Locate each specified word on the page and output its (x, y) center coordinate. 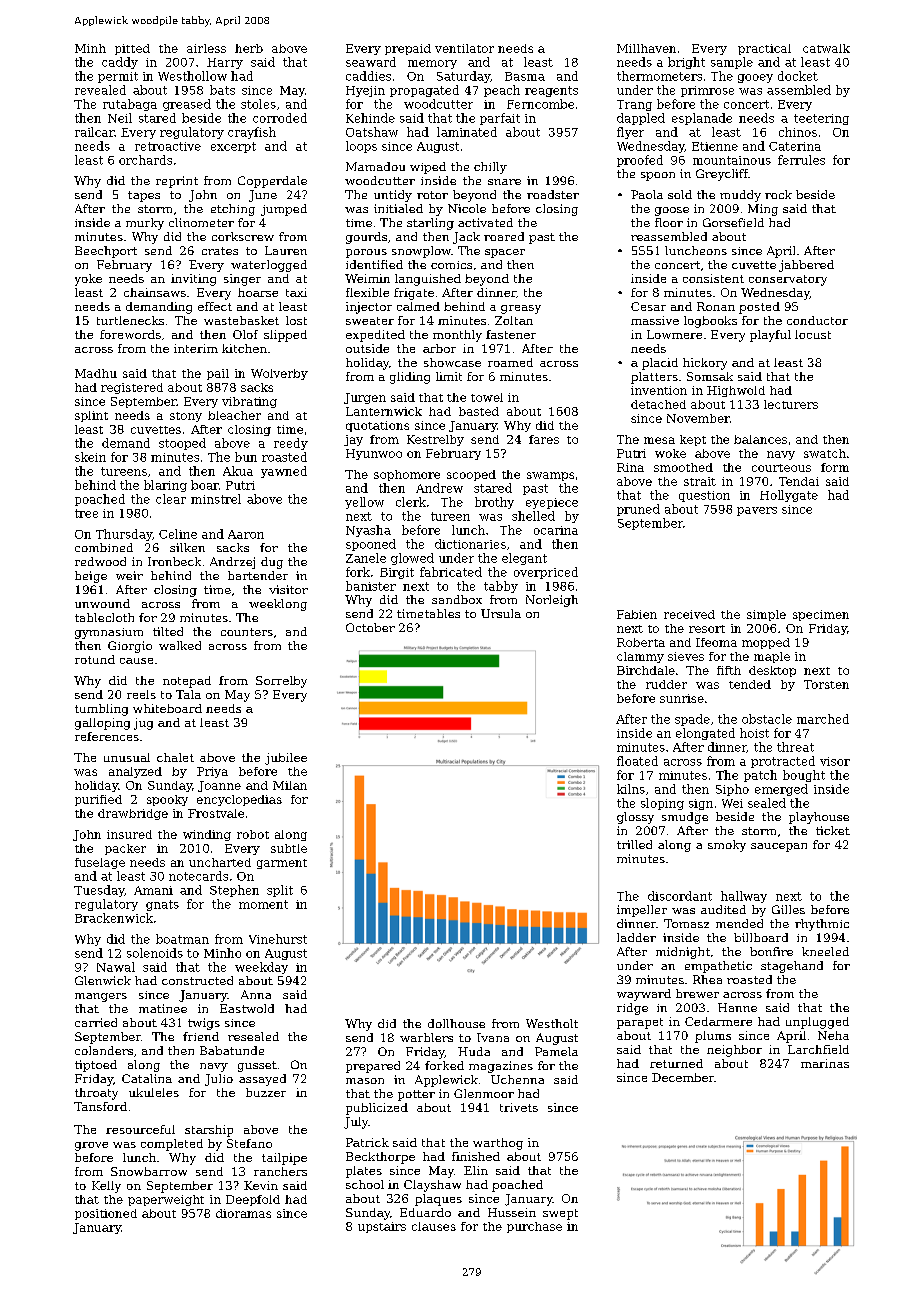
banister (371, 586)
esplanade (702, 119)
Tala (188, 694)
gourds (366, 238)
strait (700, 481)
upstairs (382, 1227)
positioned (106, 1214)
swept (560, 1214)
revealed (100, 90)
